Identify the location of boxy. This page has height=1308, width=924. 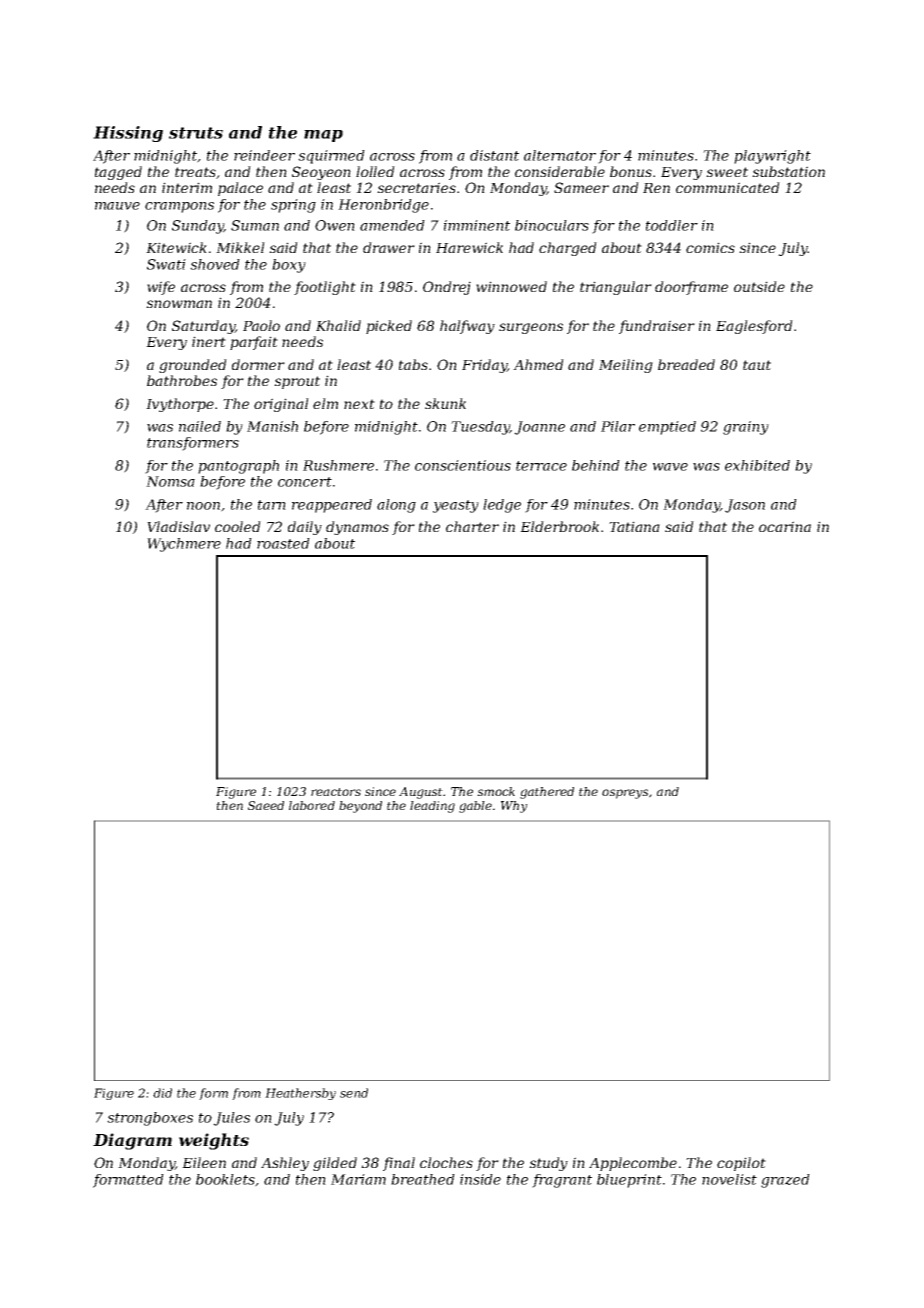
(289, 266).
